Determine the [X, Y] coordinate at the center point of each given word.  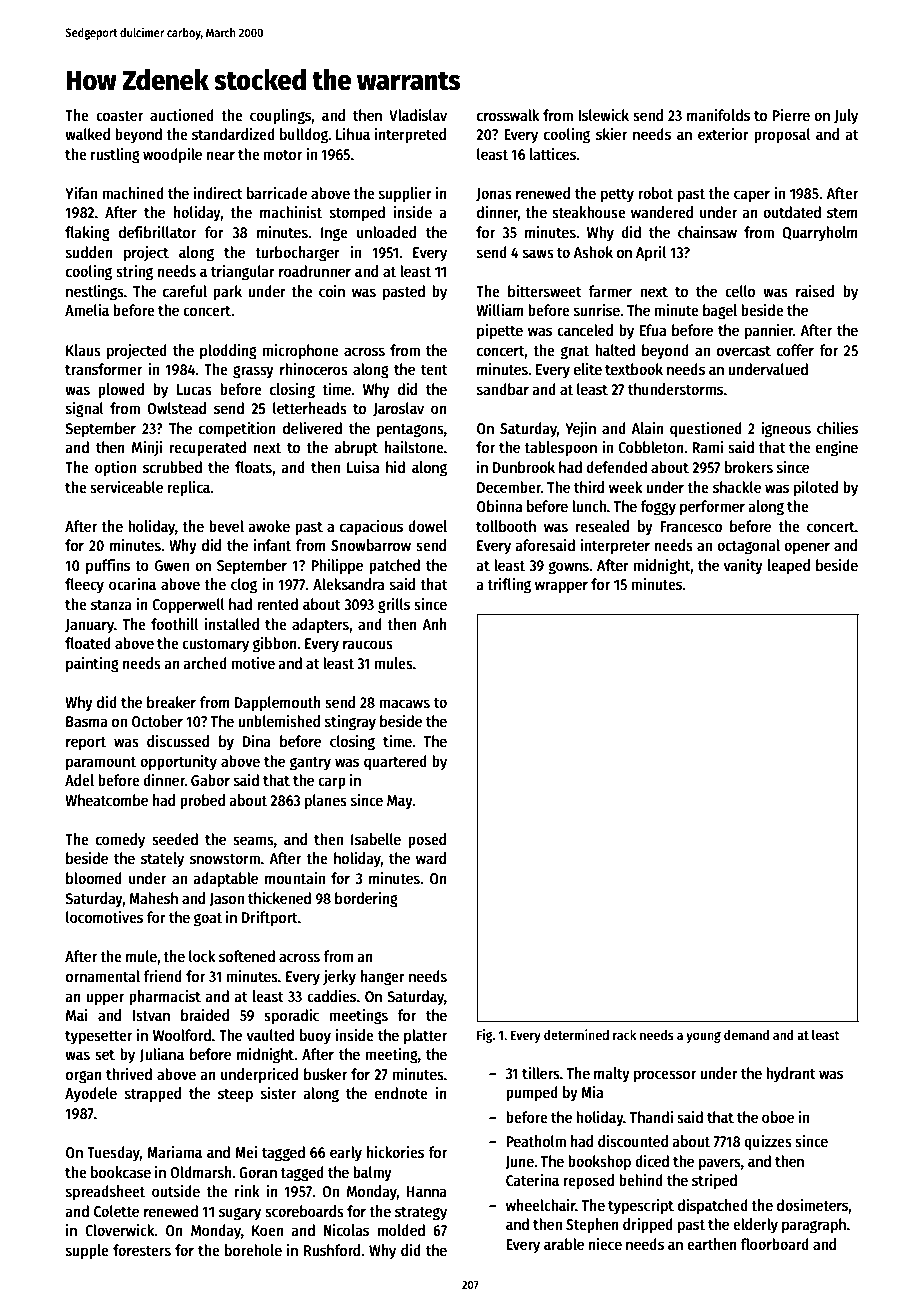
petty [617, 196]
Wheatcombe [106, 800]
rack [624, 1034]
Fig [484, 1036]
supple [87, 1252]
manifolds [718, 115]
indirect [218, 193]
